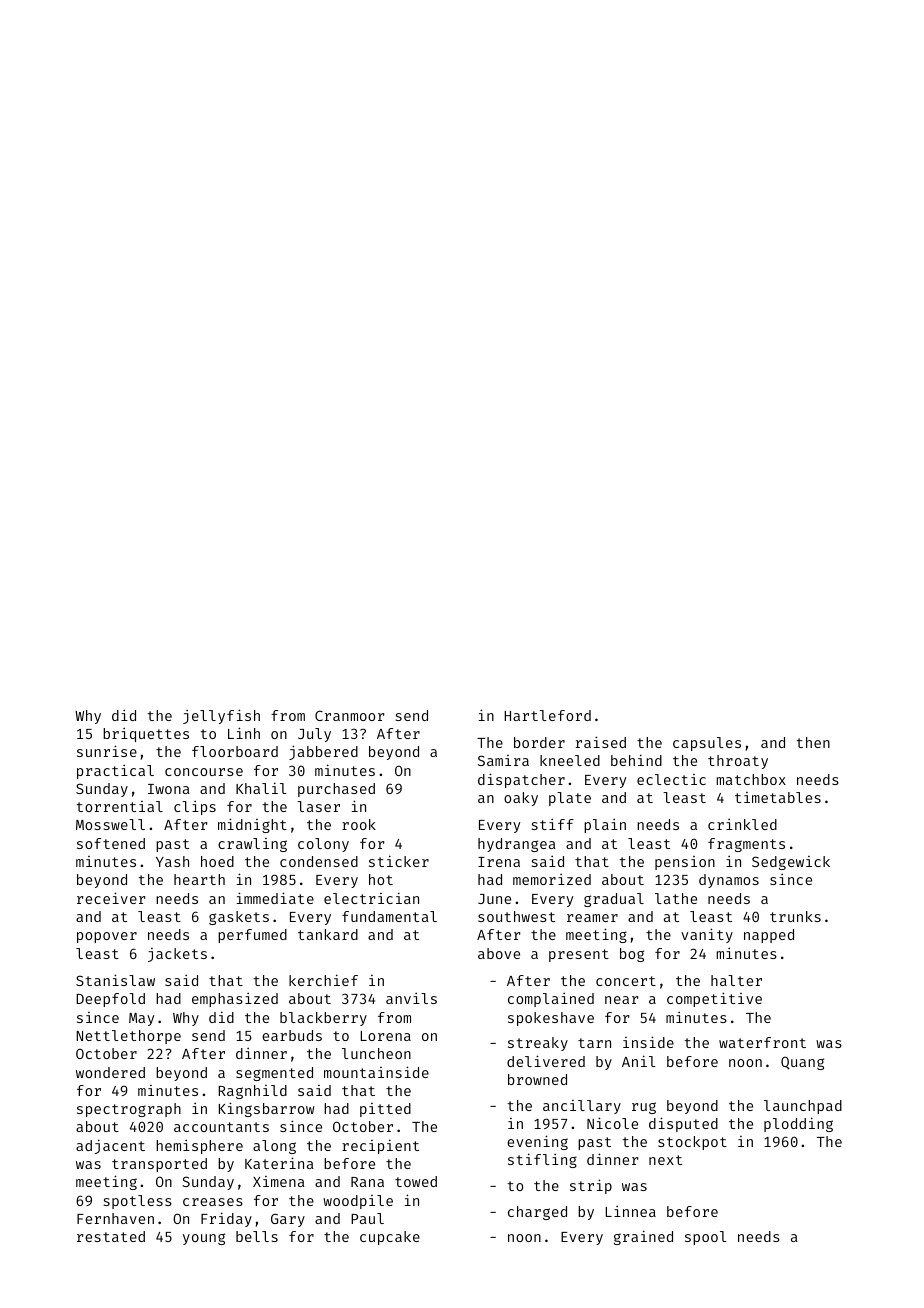 This screenshot has height=1308, width=924. I want to click on popover, so click(107, 937).
